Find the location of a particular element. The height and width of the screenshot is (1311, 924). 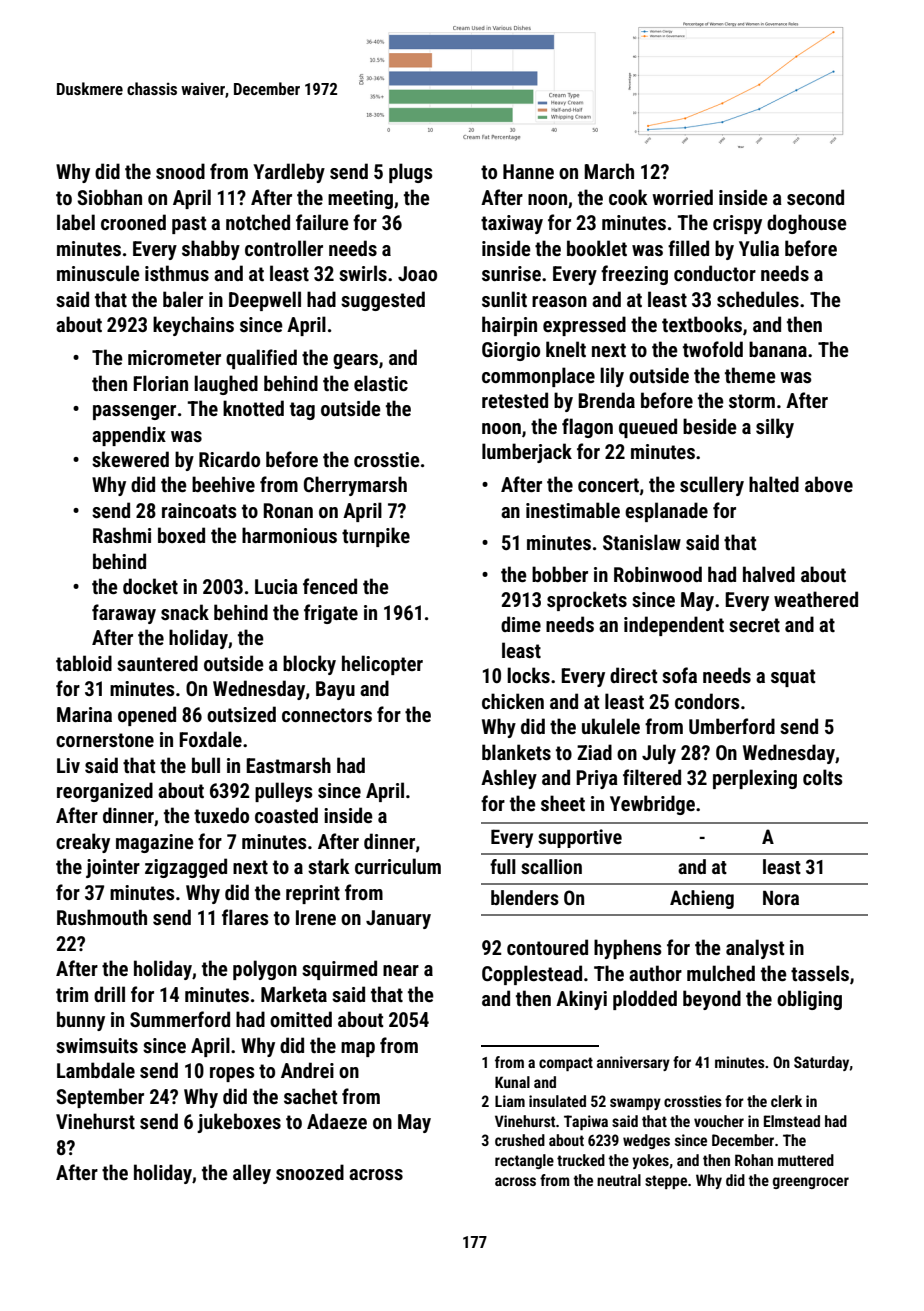

obliging is located at coordinates (809, 1000).
